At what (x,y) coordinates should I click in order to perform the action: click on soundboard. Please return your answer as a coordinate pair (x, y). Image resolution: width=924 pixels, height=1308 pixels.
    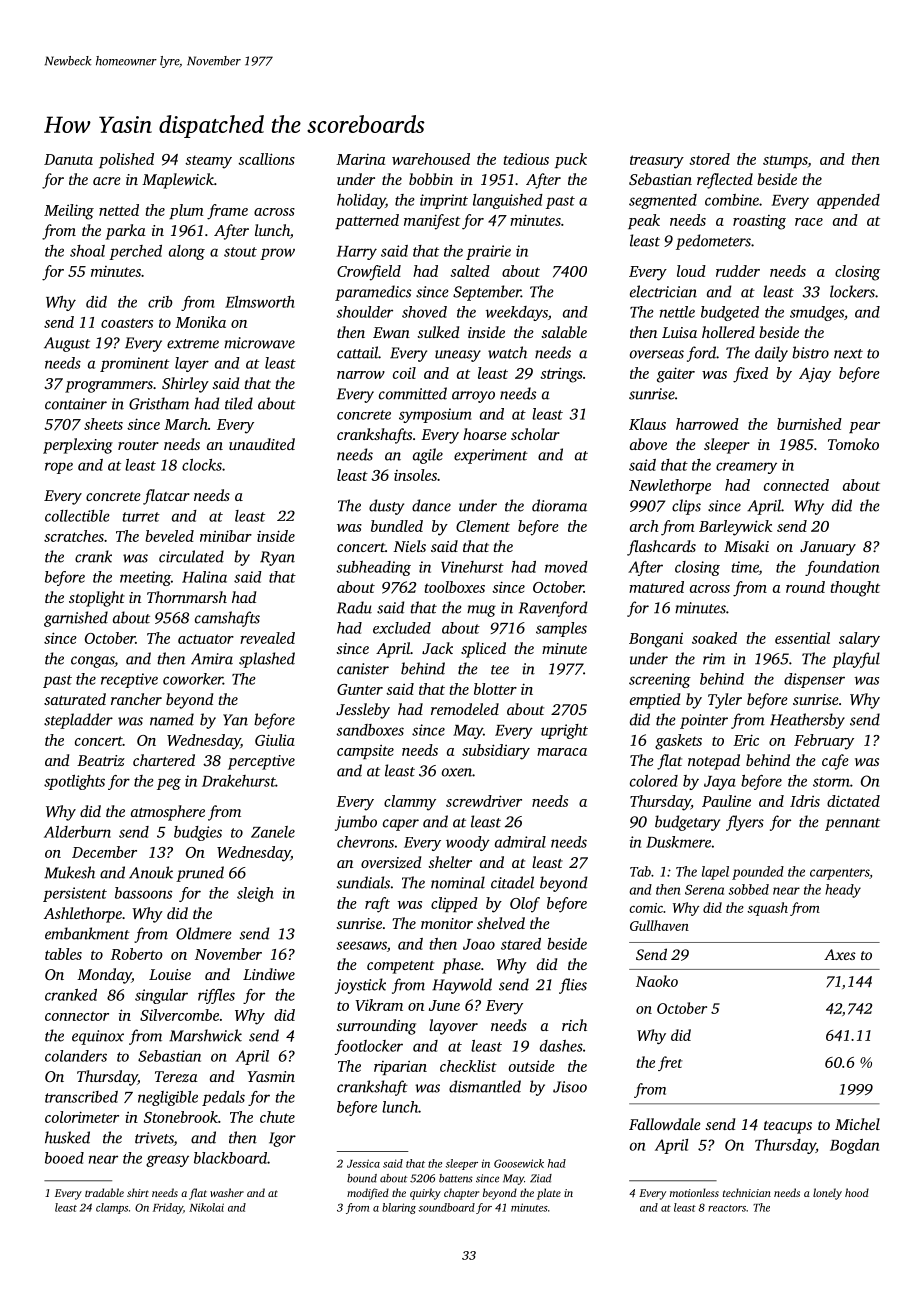
    Looking at the image, I should click on (447, 1207).
